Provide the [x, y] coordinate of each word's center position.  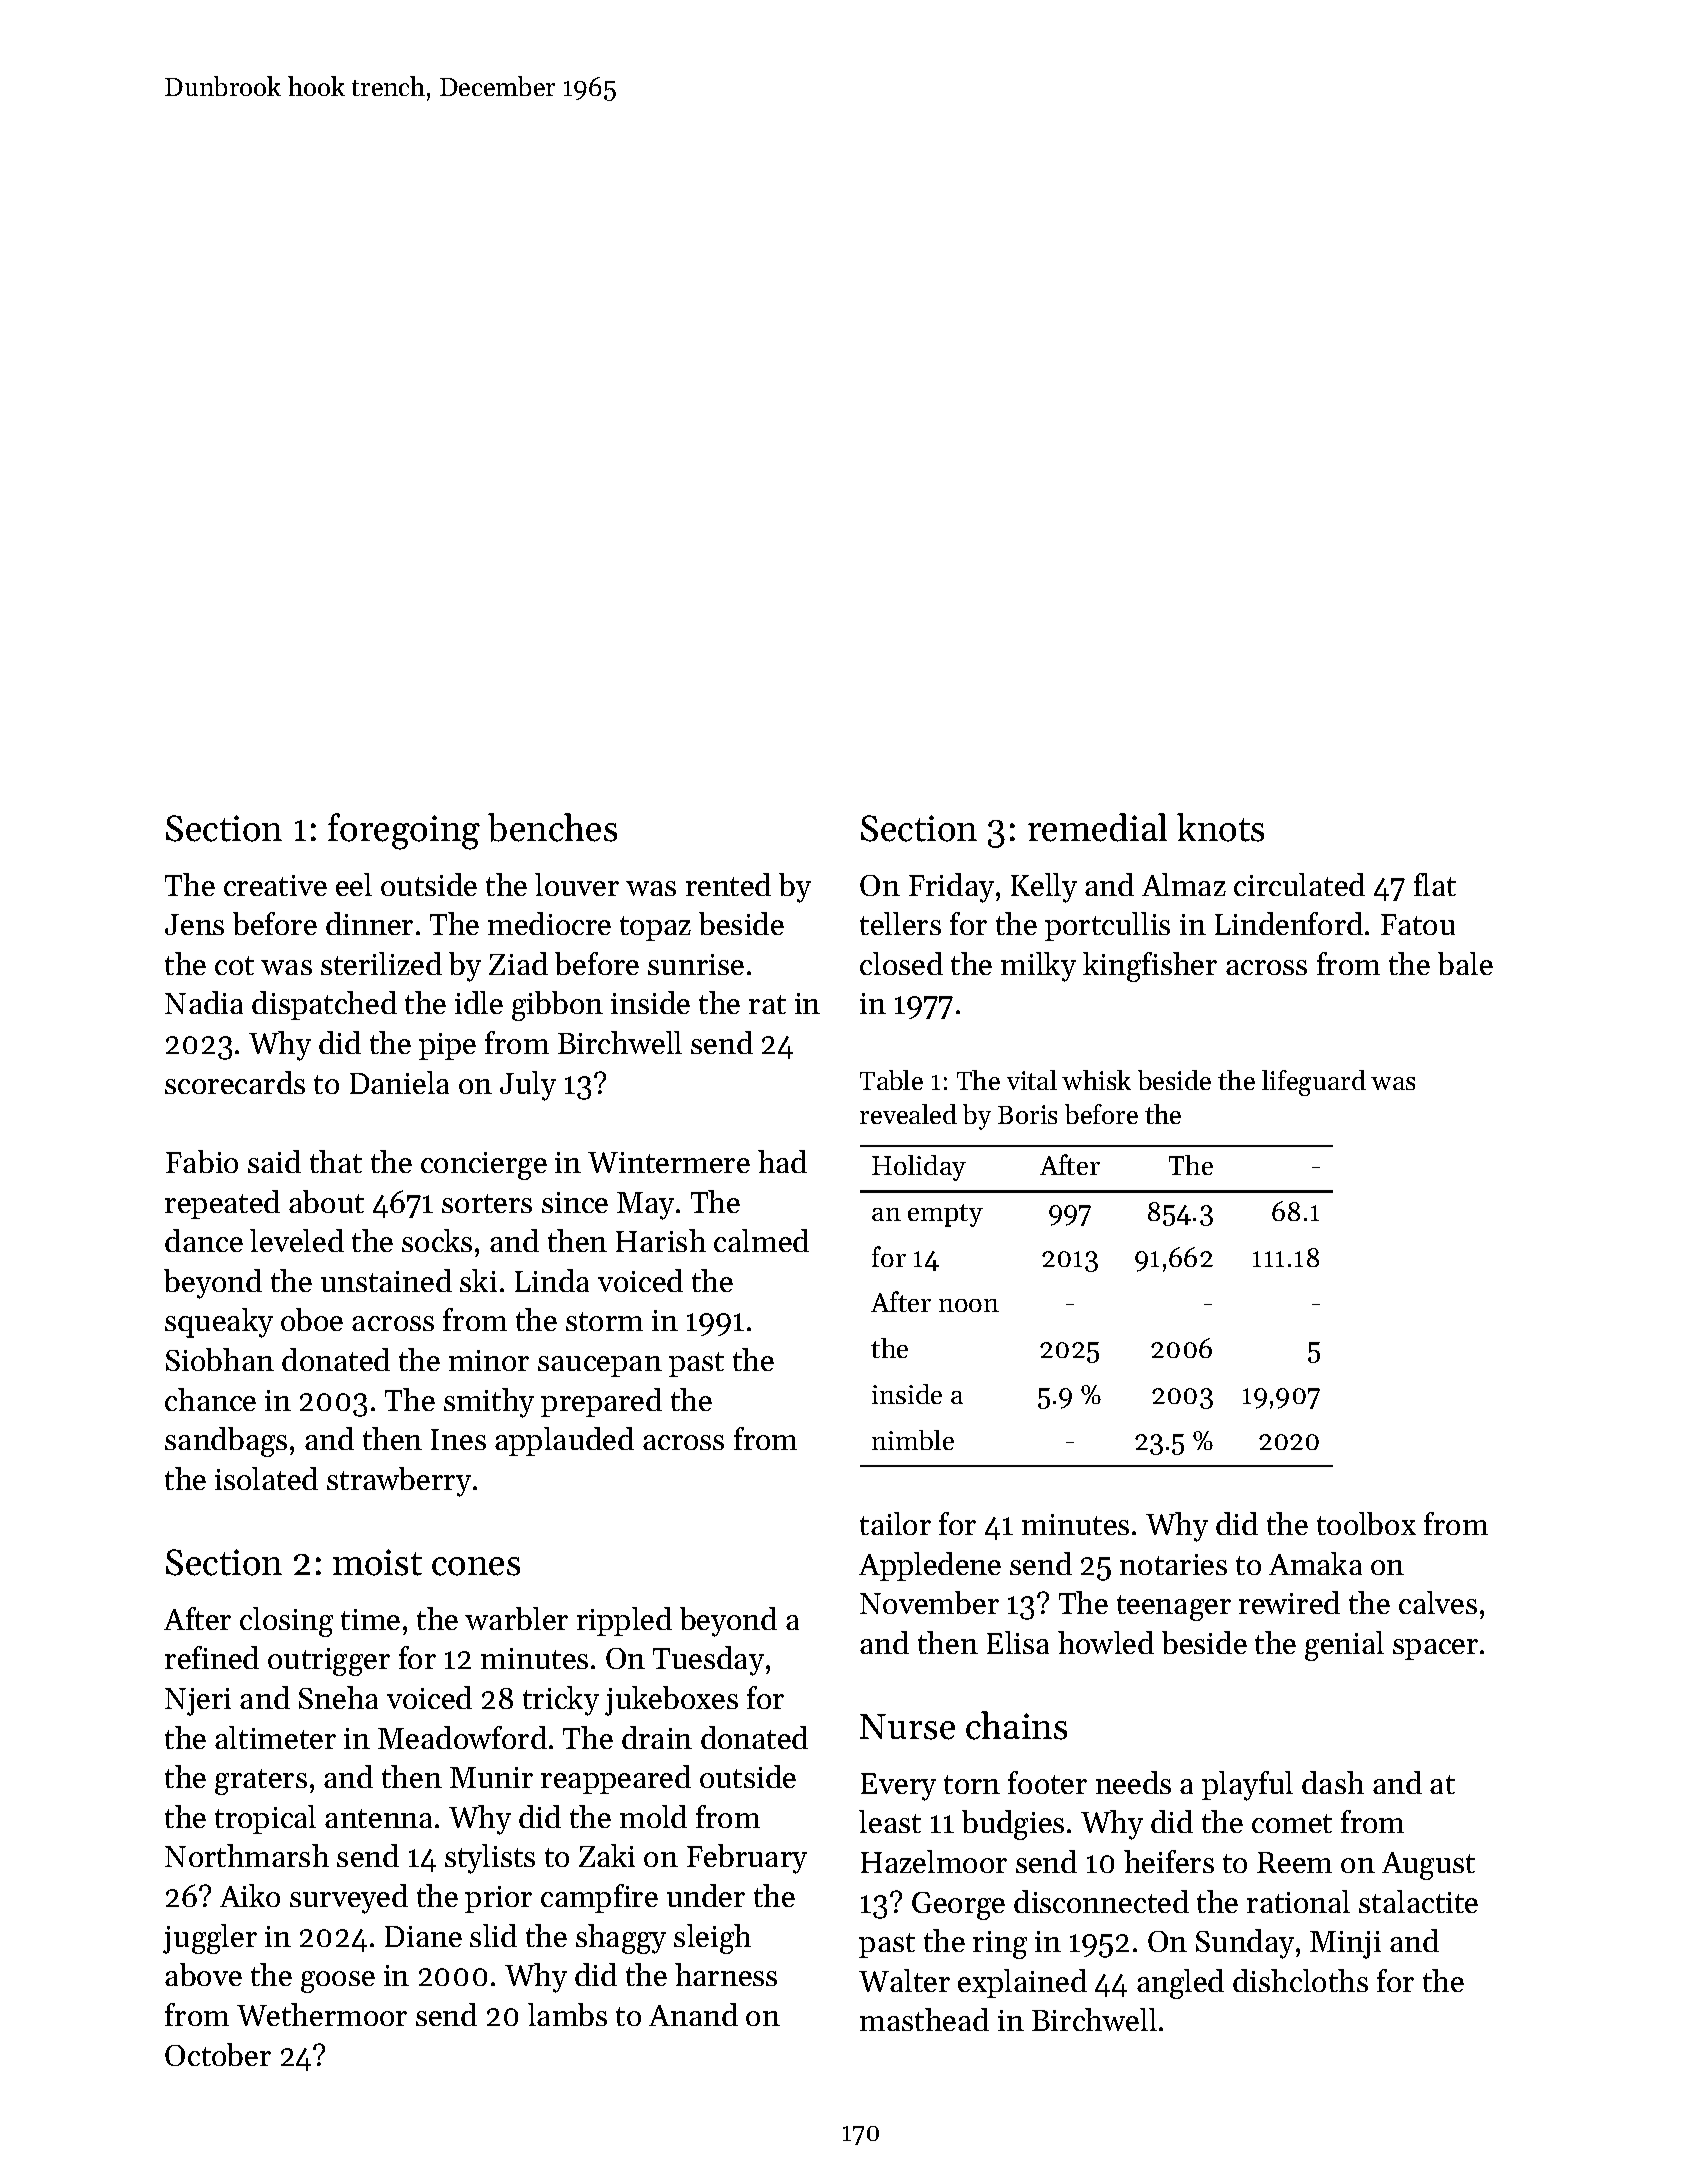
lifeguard [1314, 1083]
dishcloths [1300, 1980]
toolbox [1366, 1523]
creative [275, 885]
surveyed [349, 1899]
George [958, 1906]
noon [969, 1305]
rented [728, 884]
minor [489, 1360]
